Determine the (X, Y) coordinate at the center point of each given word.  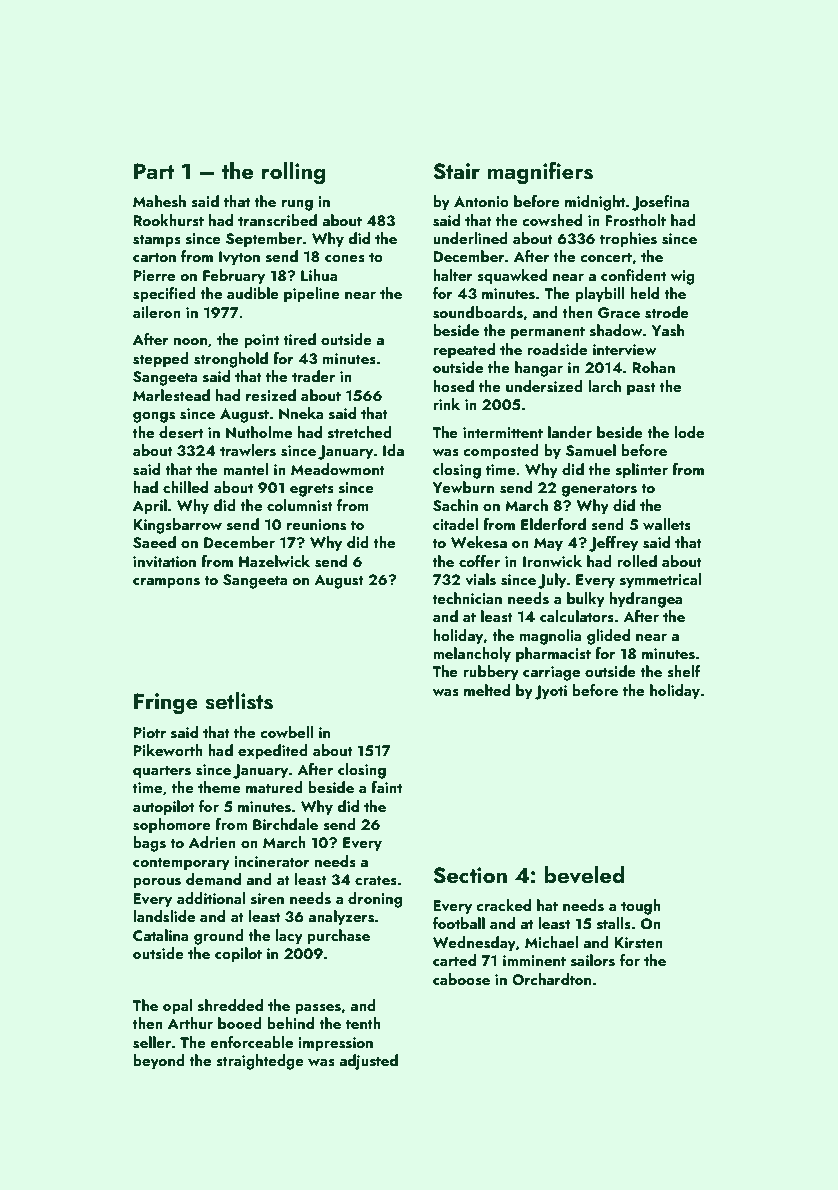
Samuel (591, 450)
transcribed (277, 220)
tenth (363, 1023)
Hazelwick (274, 561)
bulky (586, 600)
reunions (316, 525)
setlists (239, 701)
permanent (548, 333)
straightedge (260, 1062)
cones (345, 259)
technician (467, 598)
